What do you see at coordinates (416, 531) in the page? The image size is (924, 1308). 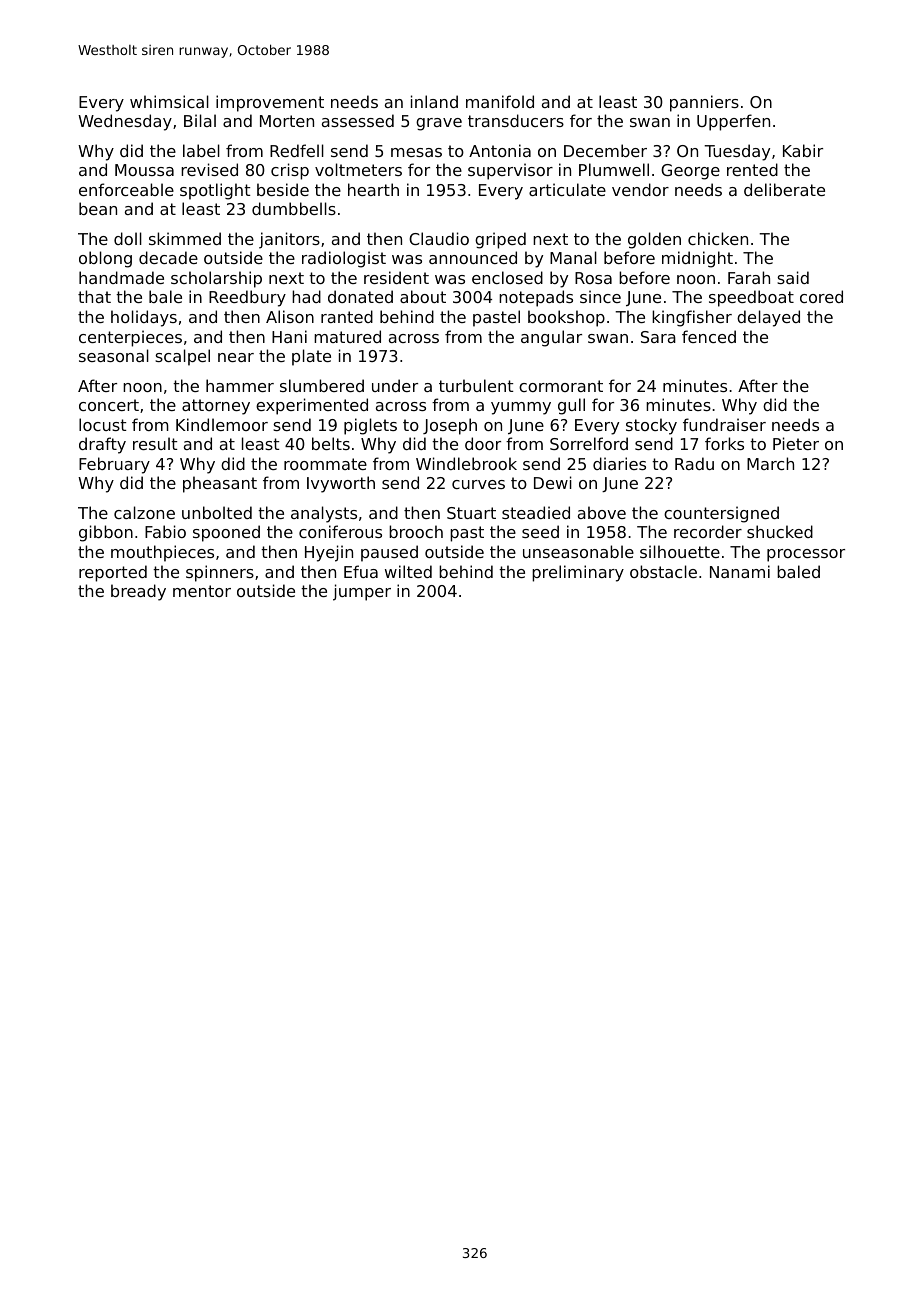 I see `brooch` at bounding box center [416, 531].
